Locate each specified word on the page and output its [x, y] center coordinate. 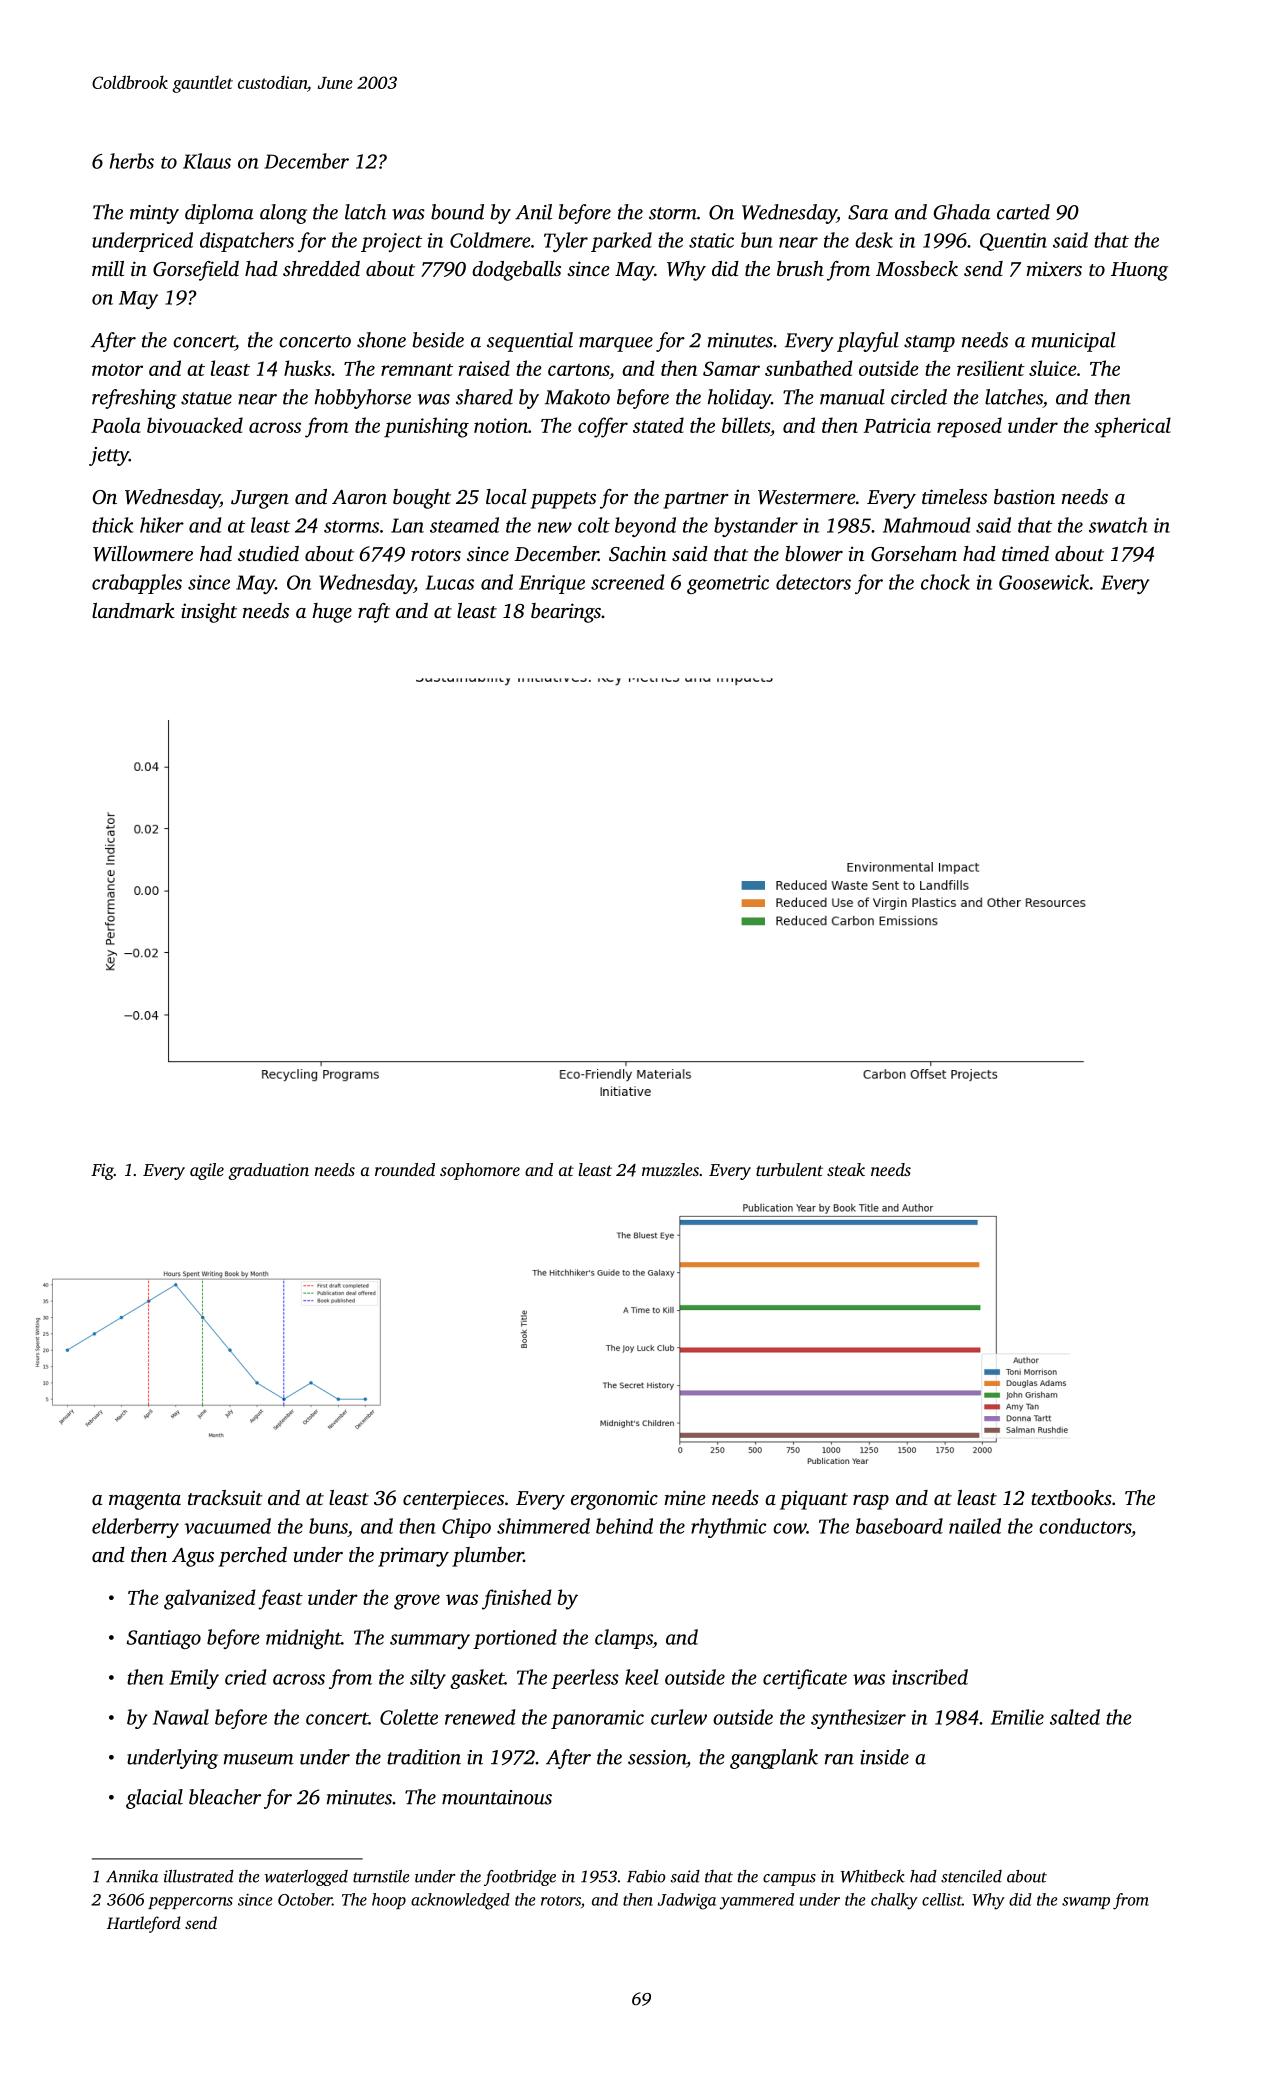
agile [207, 1171]
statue [206, 398]
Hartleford [144, 1924]
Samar [731, 368]
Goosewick [1044, 582]
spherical [1132, 427]
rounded [405, 1169]
